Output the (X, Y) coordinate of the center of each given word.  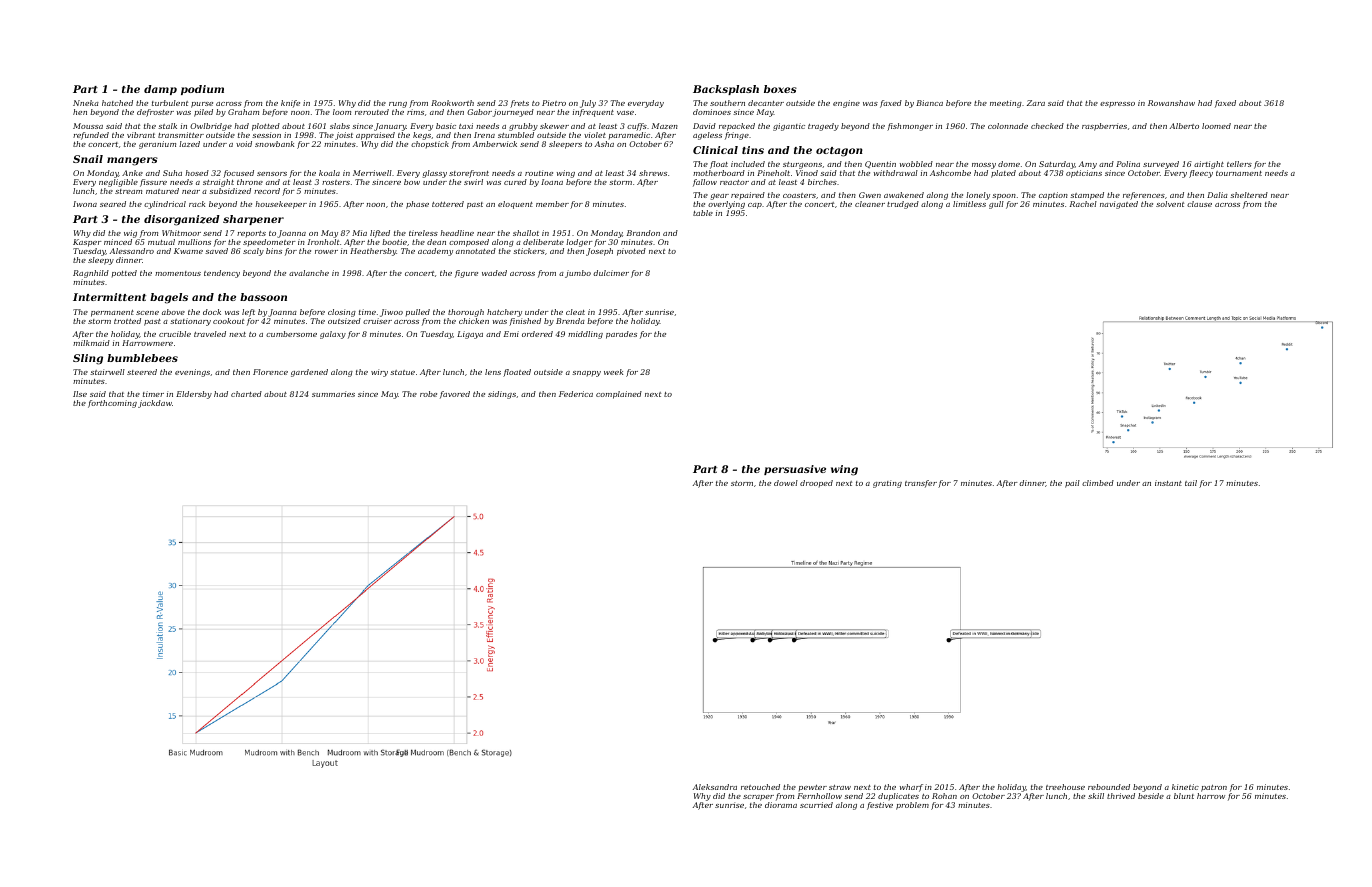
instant (1168, 483)
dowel (786, 483)
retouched (760, 787)
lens (493, 372)
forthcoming (112, 404)
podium (202, 90)
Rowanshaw (1171, 103)
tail (1191, 483)
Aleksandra (715, 787)
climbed (1098, 483)
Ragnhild (91, 274)
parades (621, 335)
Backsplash (726, 90)
